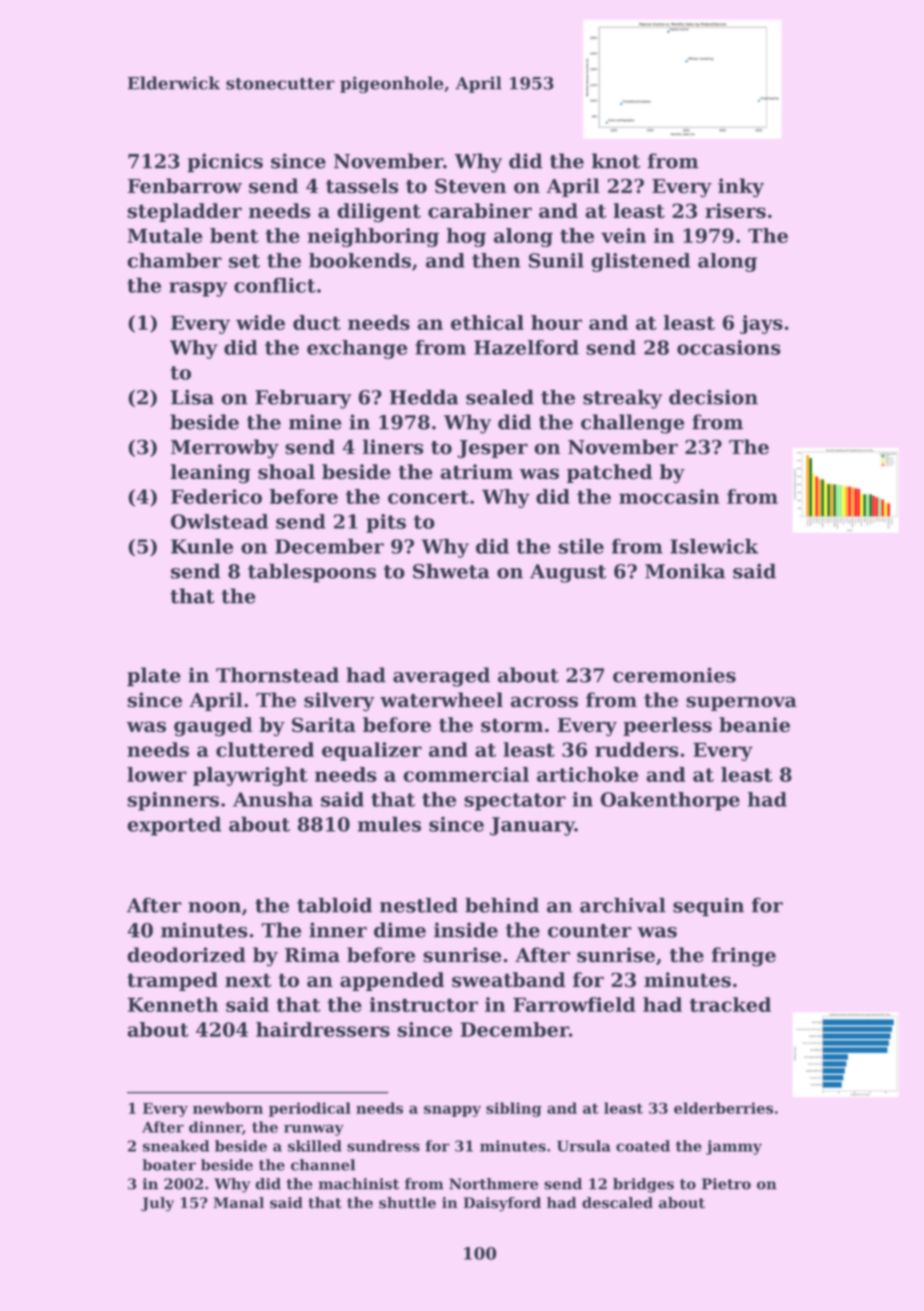 This image has width=924, height=1311. I want to click on ceremonies, so click(674, 675).
